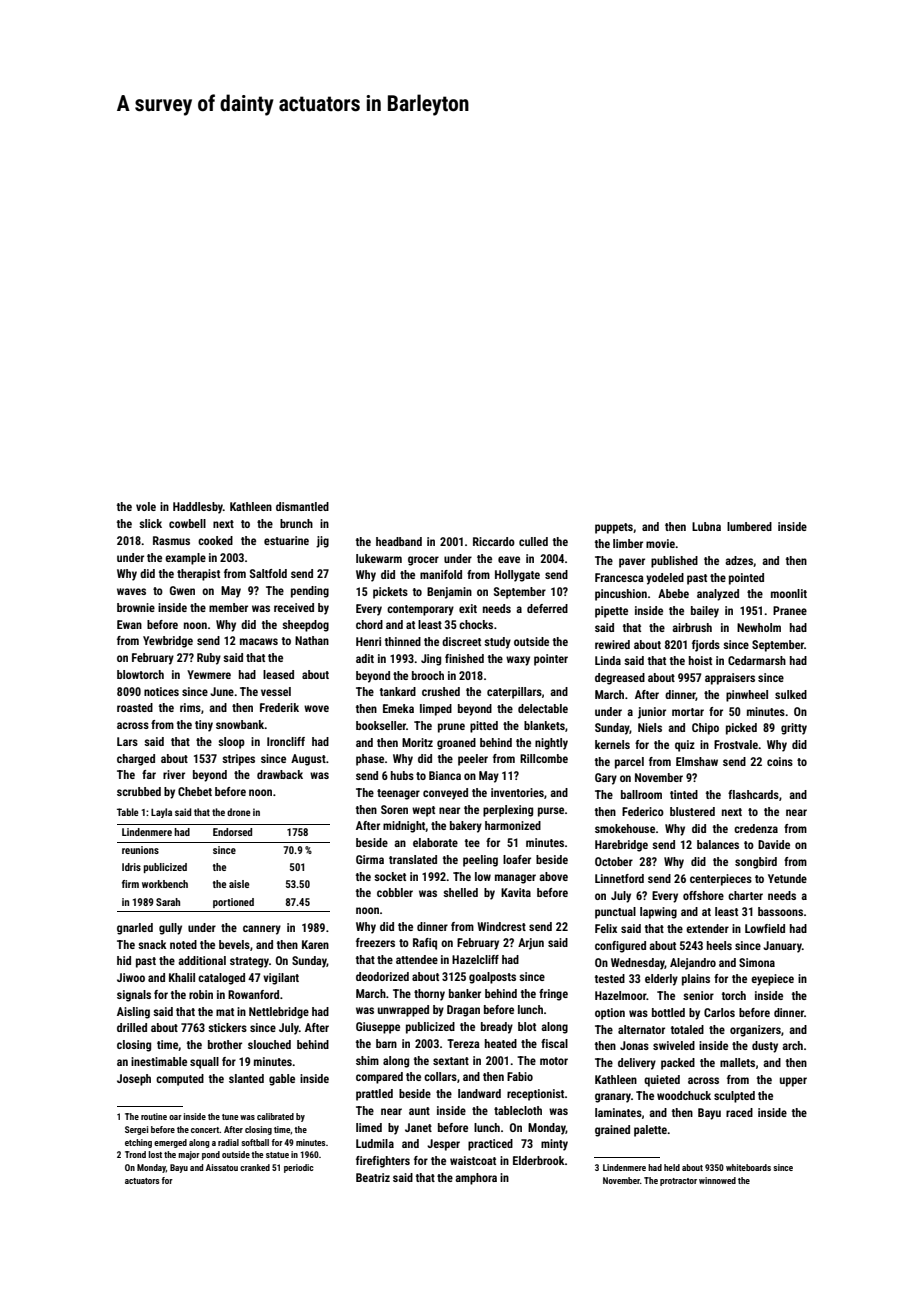 Image resolution: width=924 pixels, height=1308 pixels. I want to click on therapist, so click(198, 575).
